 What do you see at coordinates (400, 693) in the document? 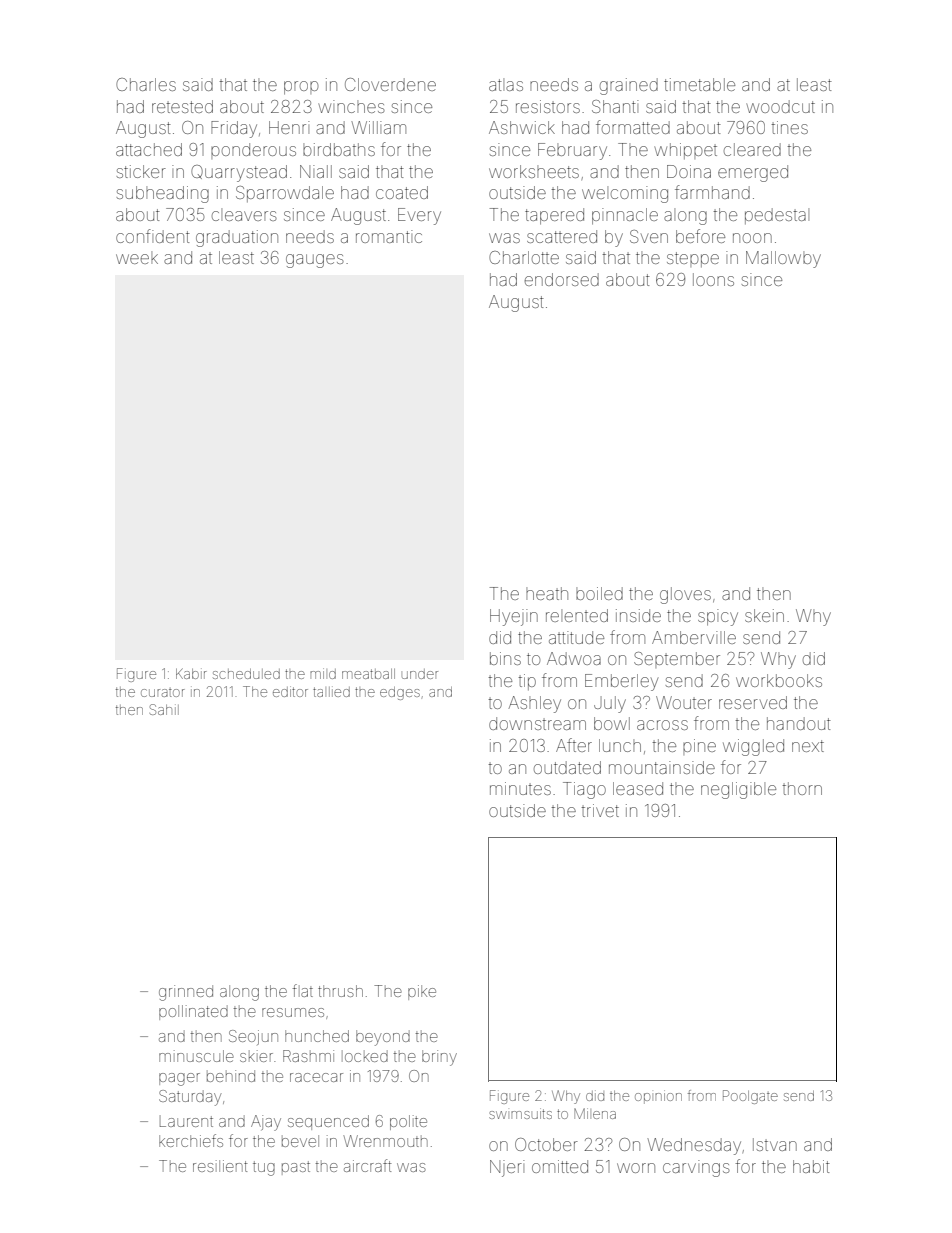
I see `edges` at bounding box center [400, 693].
